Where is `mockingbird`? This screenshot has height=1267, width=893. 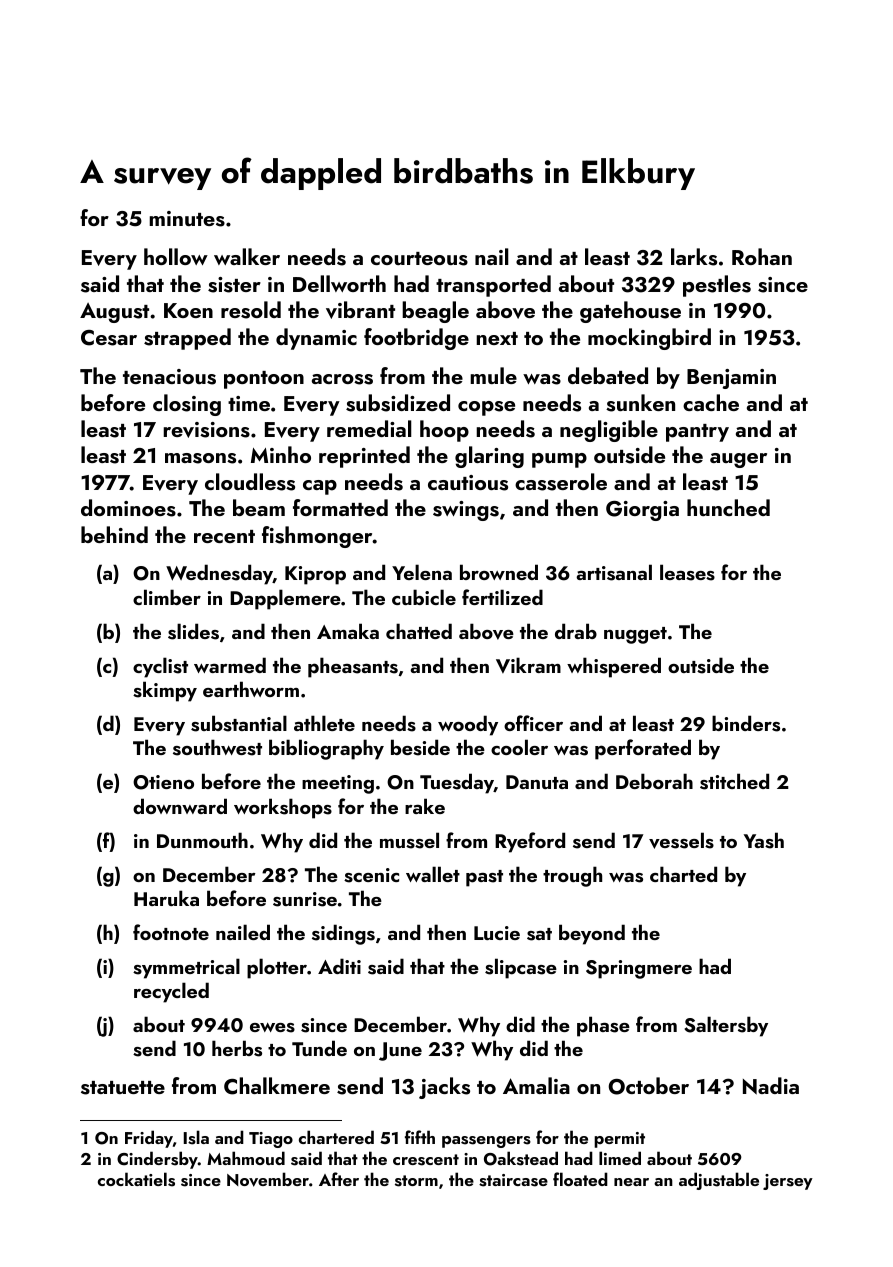
mockingbird is located at coordinates (649, 339).
